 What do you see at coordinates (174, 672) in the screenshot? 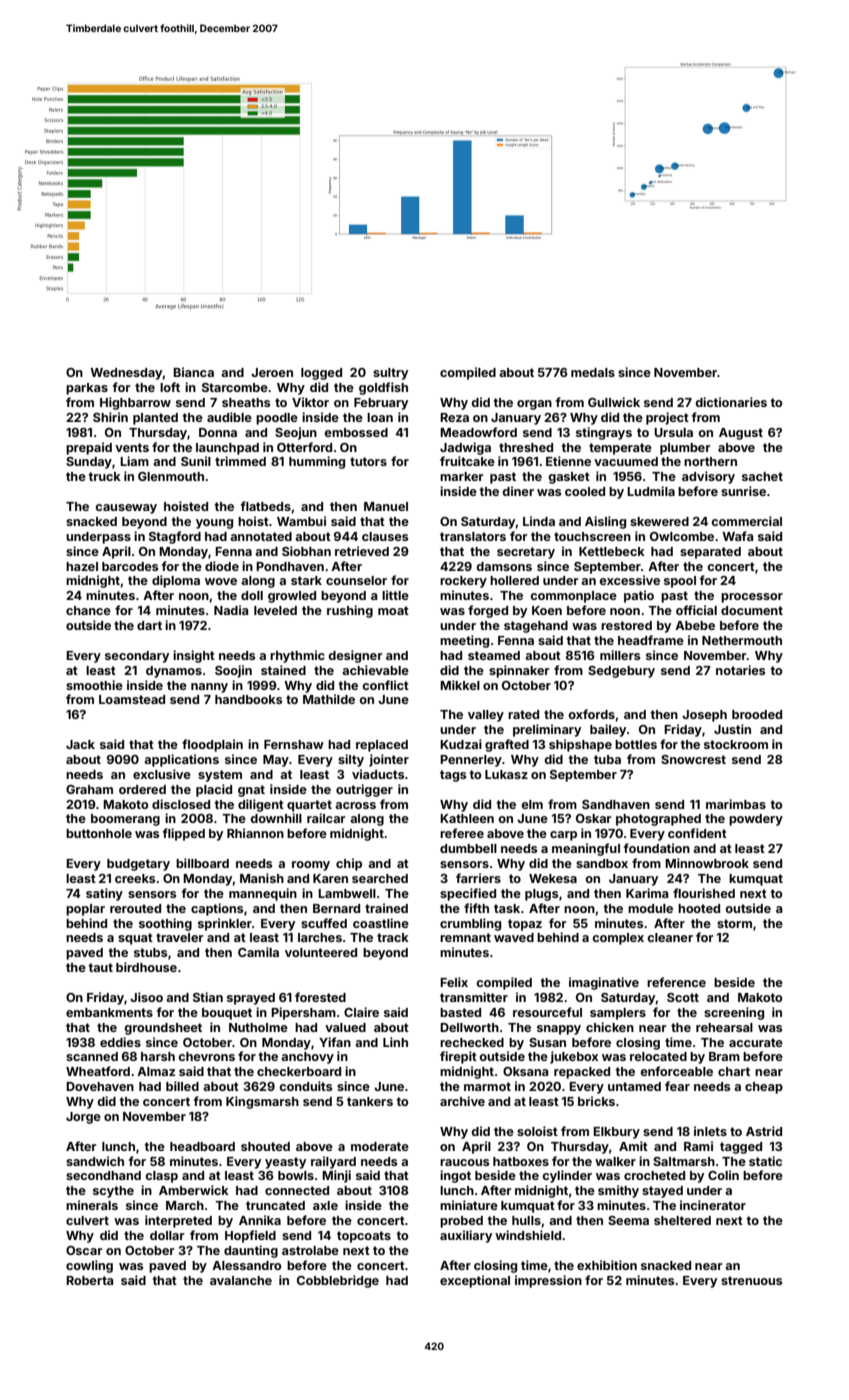
I see `dynamos` at bounding box center [174, 672].
